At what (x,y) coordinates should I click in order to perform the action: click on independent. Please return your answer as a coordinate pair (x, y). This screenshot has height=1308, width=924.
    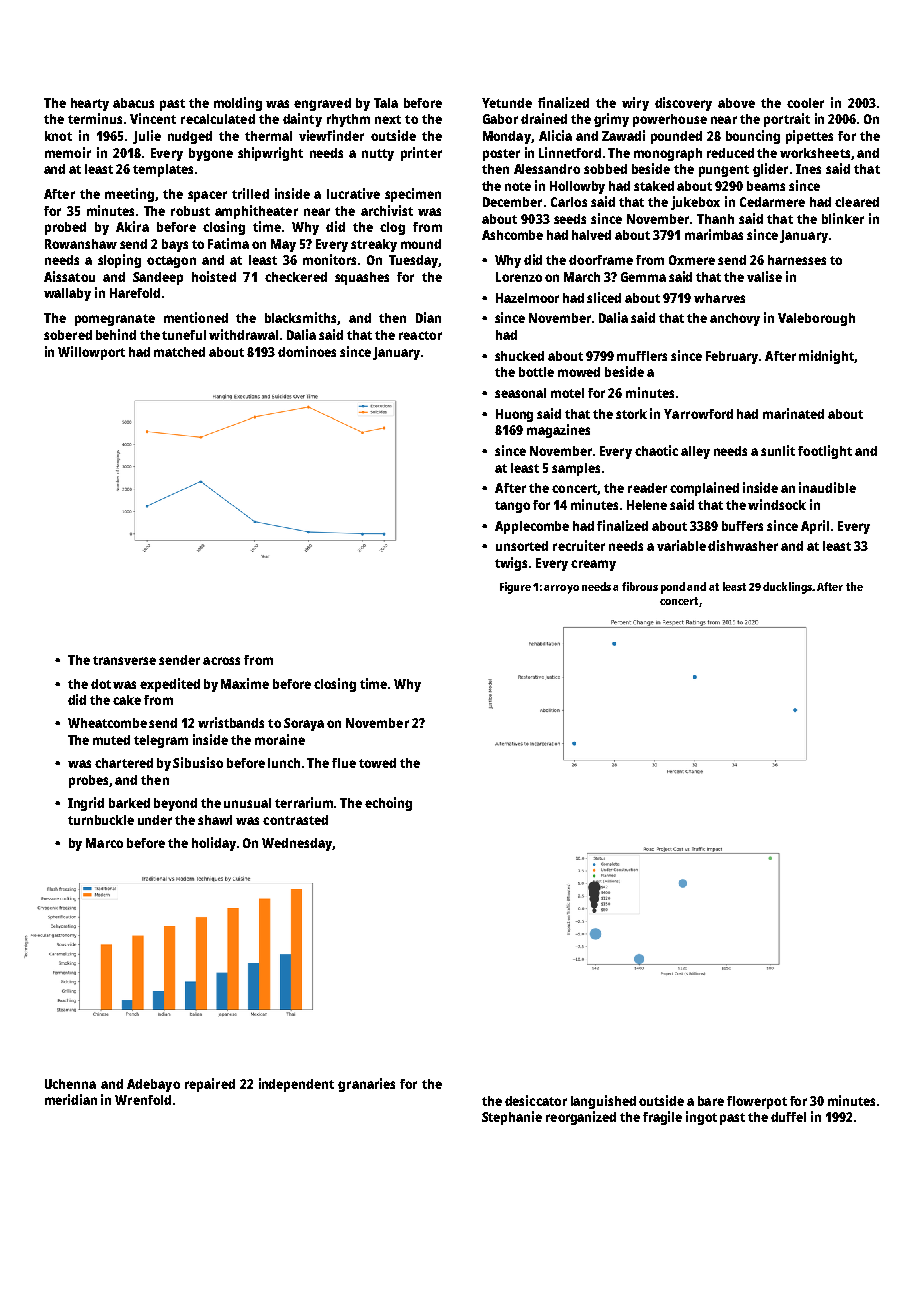
    Looking at the image, I should click on (296, 1085).
